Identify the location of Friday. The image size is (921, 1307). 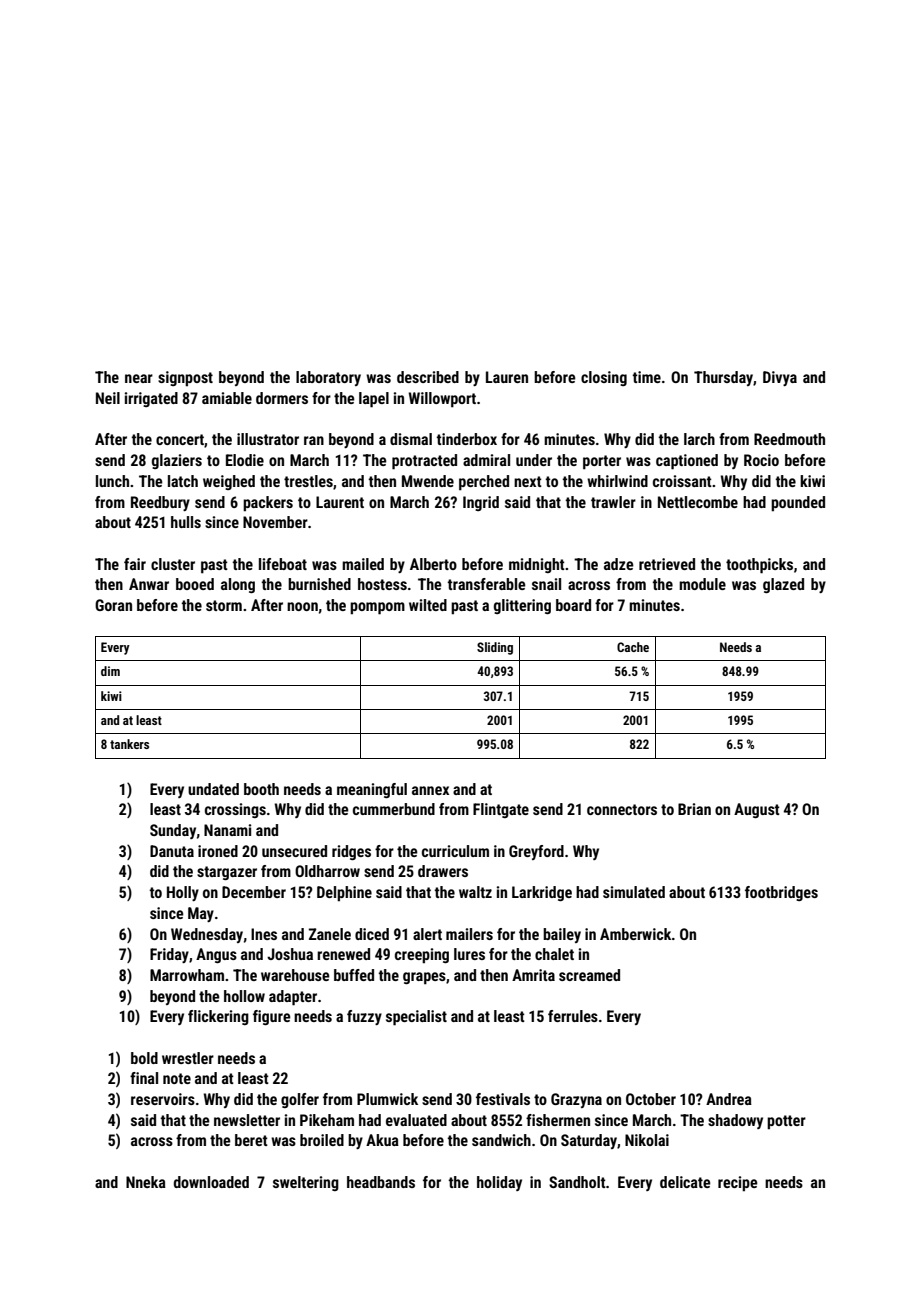
(169, 955).
